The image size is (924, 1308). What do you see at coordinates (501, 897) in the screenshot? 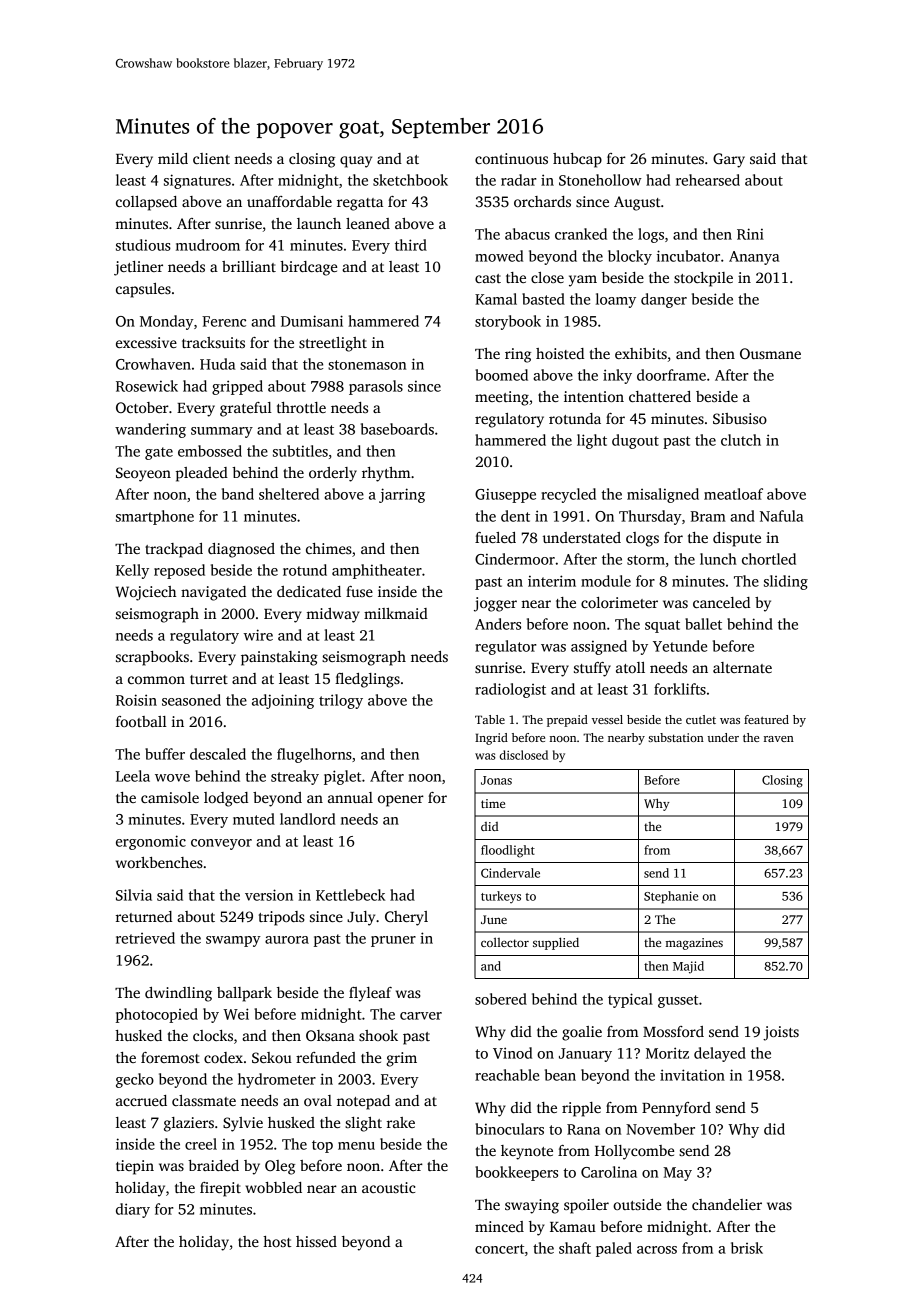
I see `turkeys` at bounding box center [501, 897].
